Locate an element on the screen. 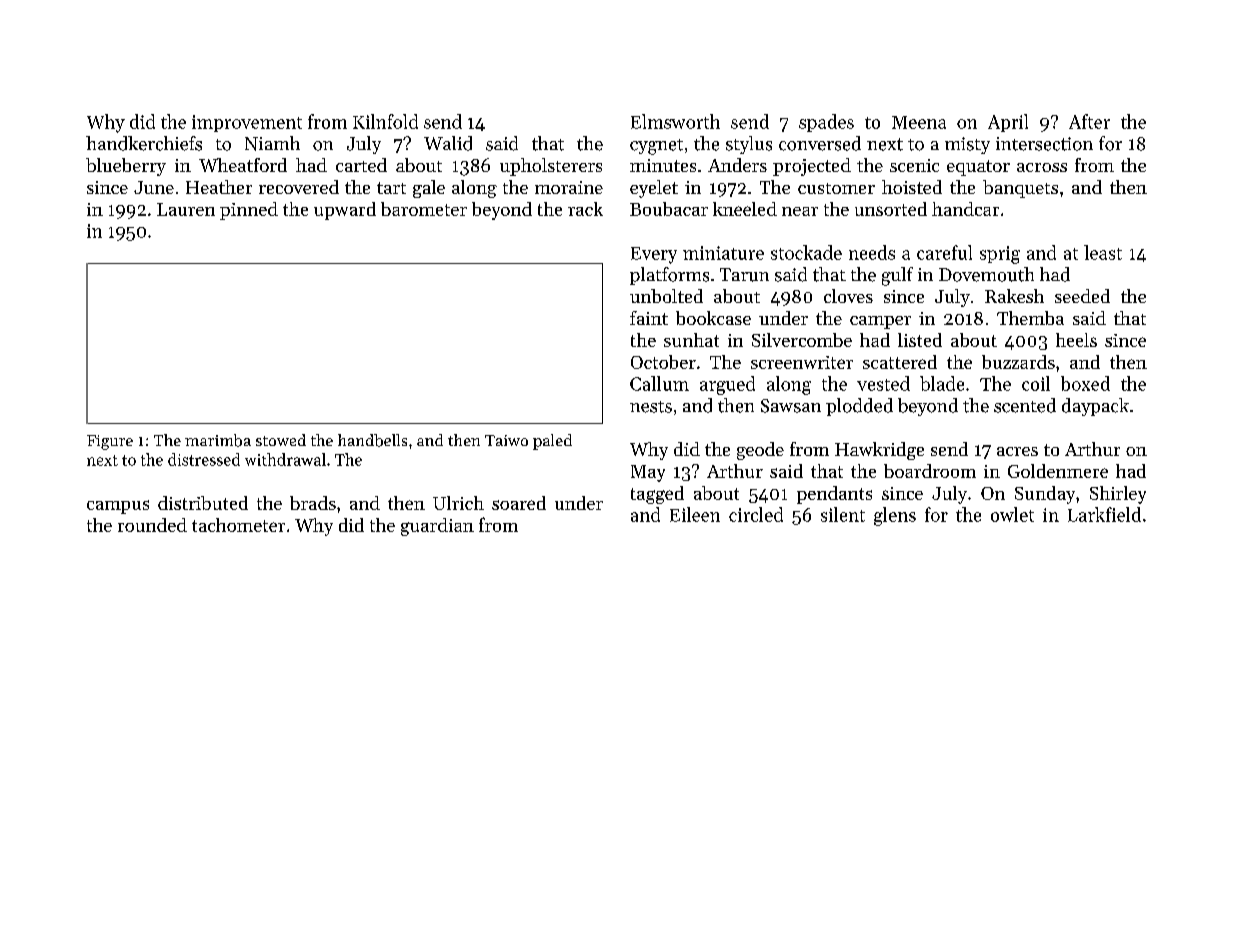 This screenshot has width=1233, height=952. After is located at coordinates (1089, 121).
